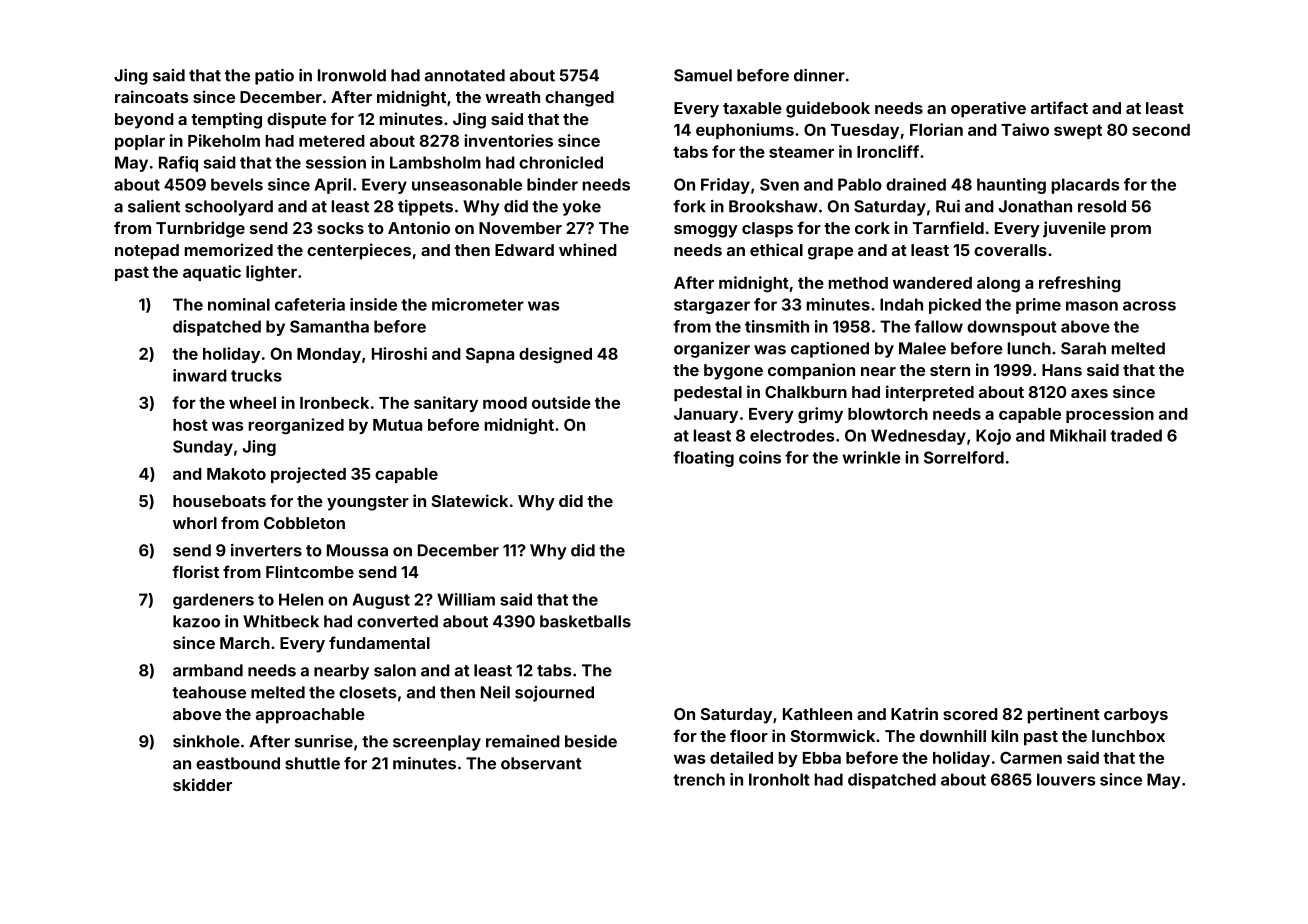 The height and width of the page is (924, 1308). Describe the element at coordinates (352, 75) in the page. I see `Ironwold` at that location.
